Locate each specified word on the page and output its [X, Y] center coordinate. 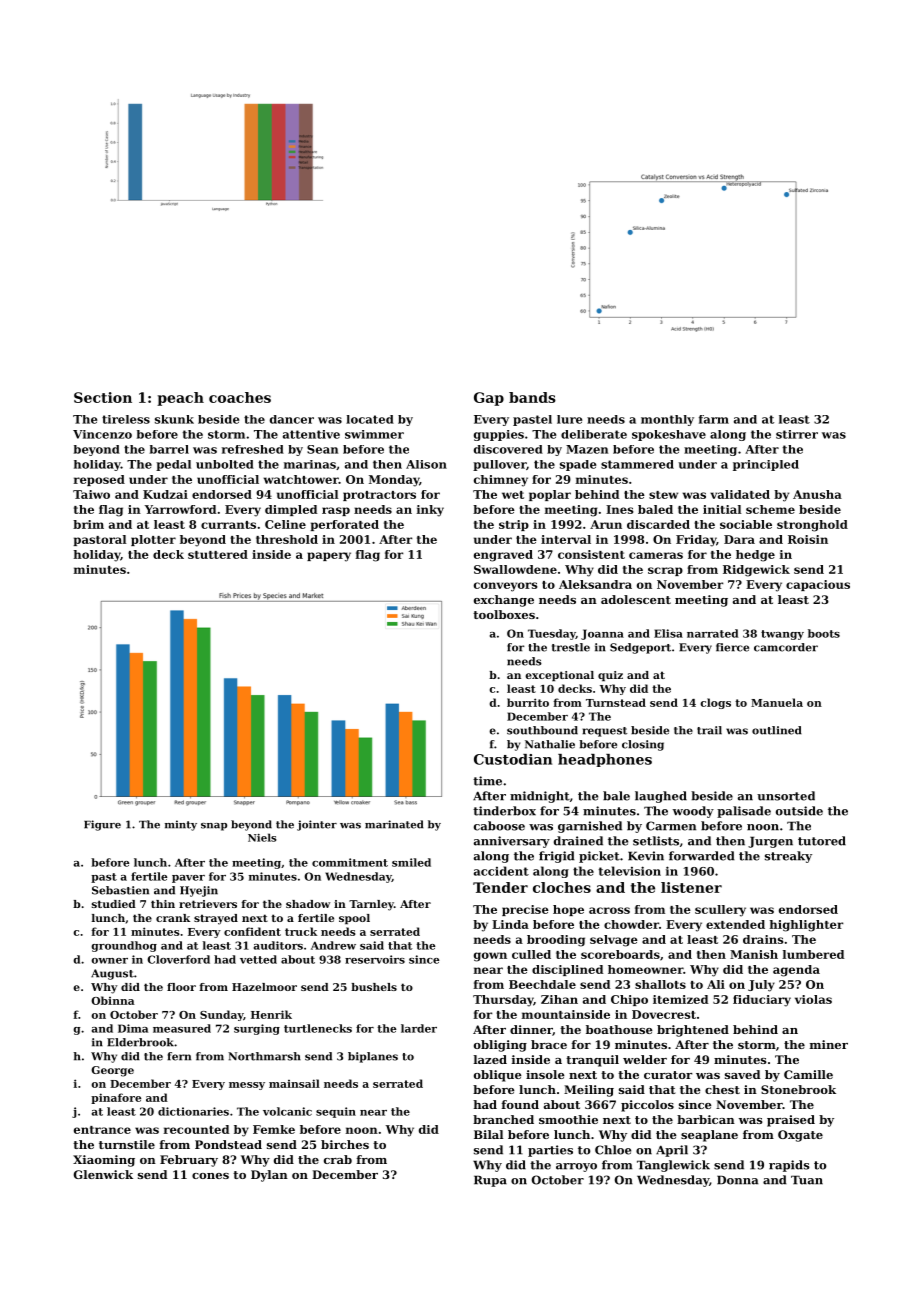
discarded [658, 524]
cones [210, 1176]
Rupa [490, 1181]
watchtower [301, 479]
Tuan [807, 1180]
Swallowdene [515, 569]
